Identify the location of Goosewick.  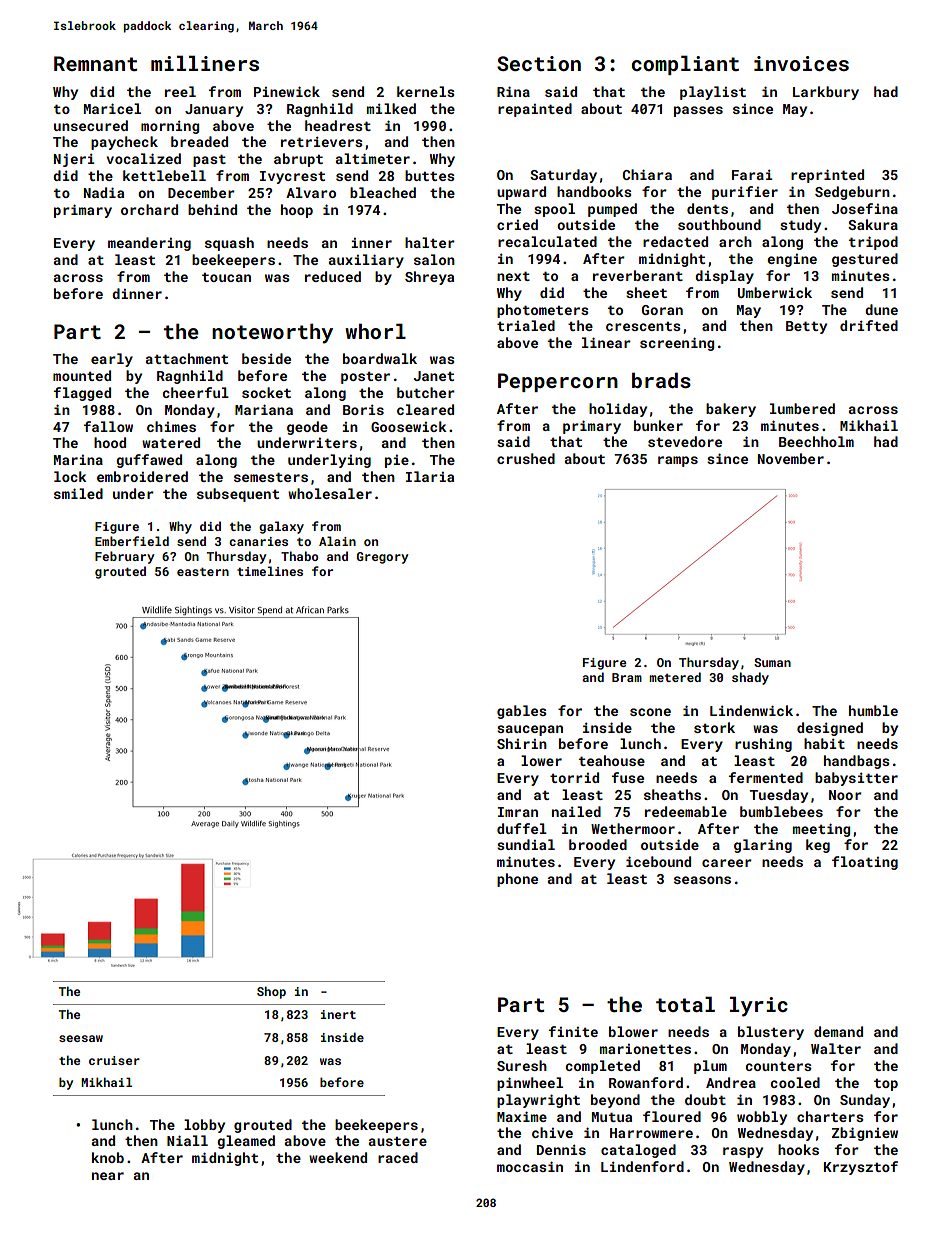
(409, 426).
